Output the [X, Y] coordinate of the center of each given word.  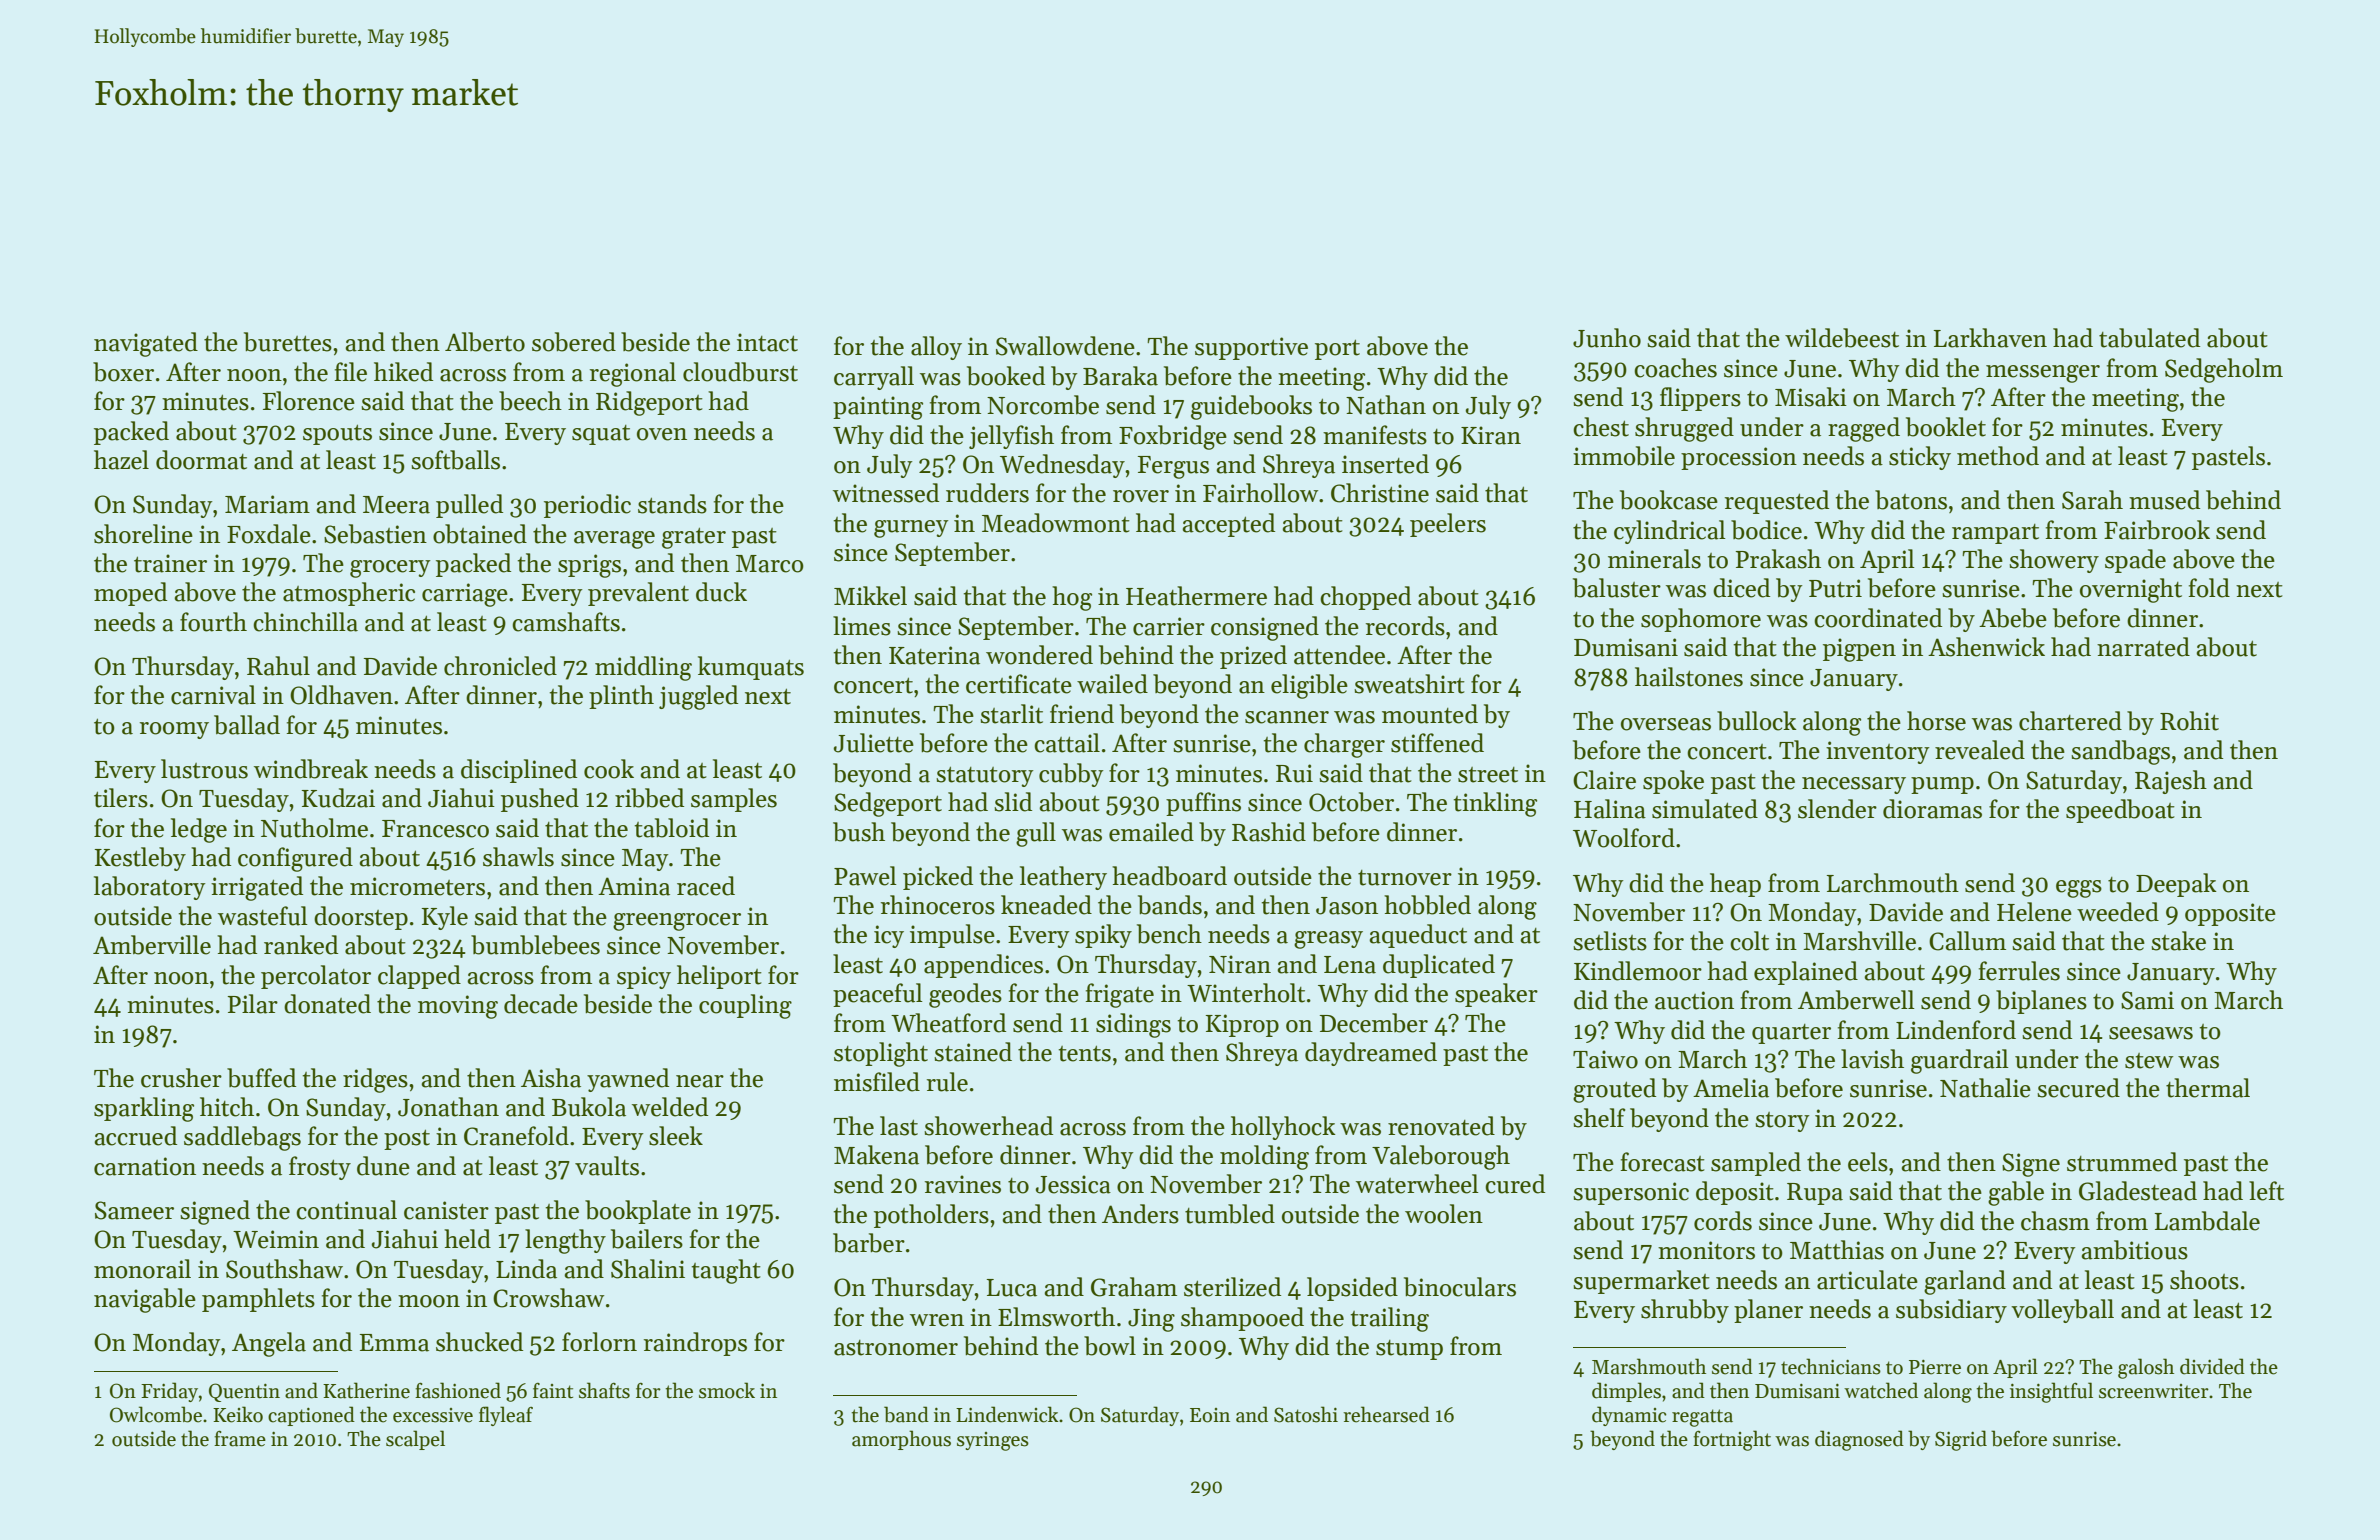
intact [767, 342]
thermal [2208, 1088]
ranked [301, 945]
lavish [1872, 1059]
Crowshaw [548, 1298]
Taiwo [1605, 1059]
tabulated [2149, 338]
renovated [1441, 1126]
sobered [574, 342]
